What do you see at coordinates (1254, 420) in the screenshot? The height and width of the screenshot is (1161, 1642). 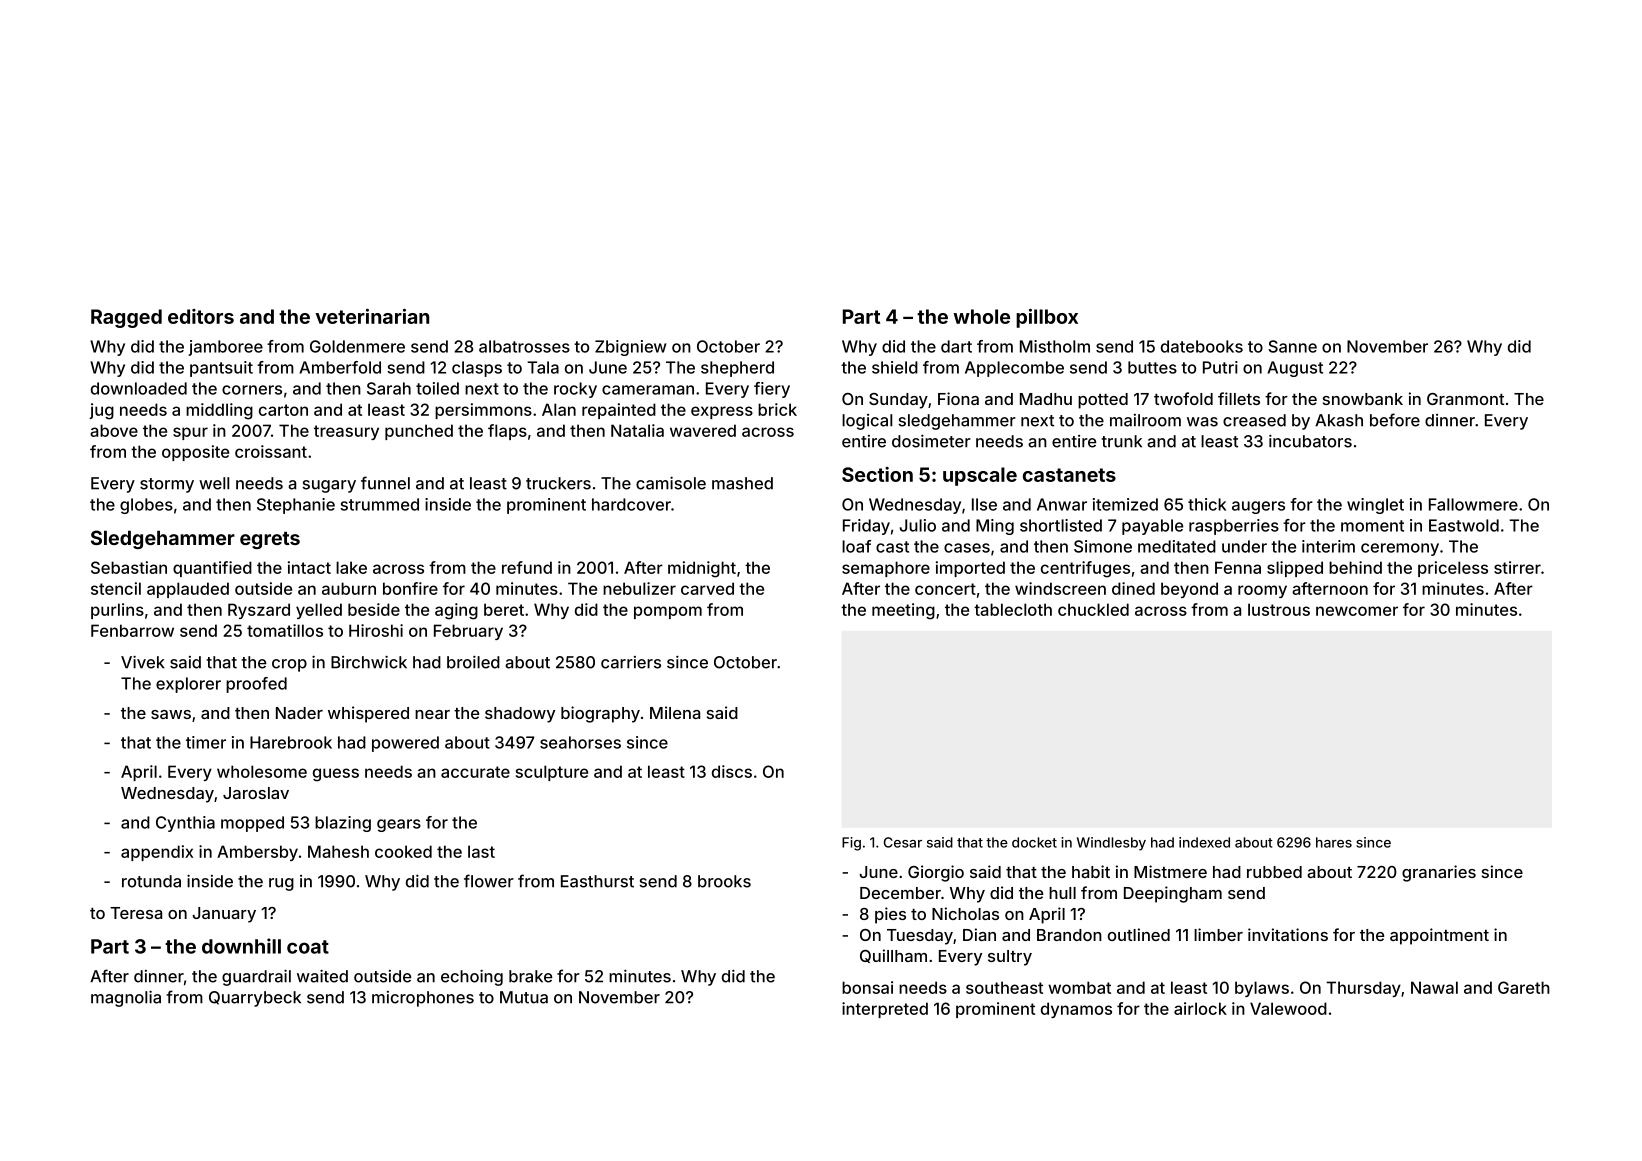 I see `creased` at bounding box center [1254, 420].
